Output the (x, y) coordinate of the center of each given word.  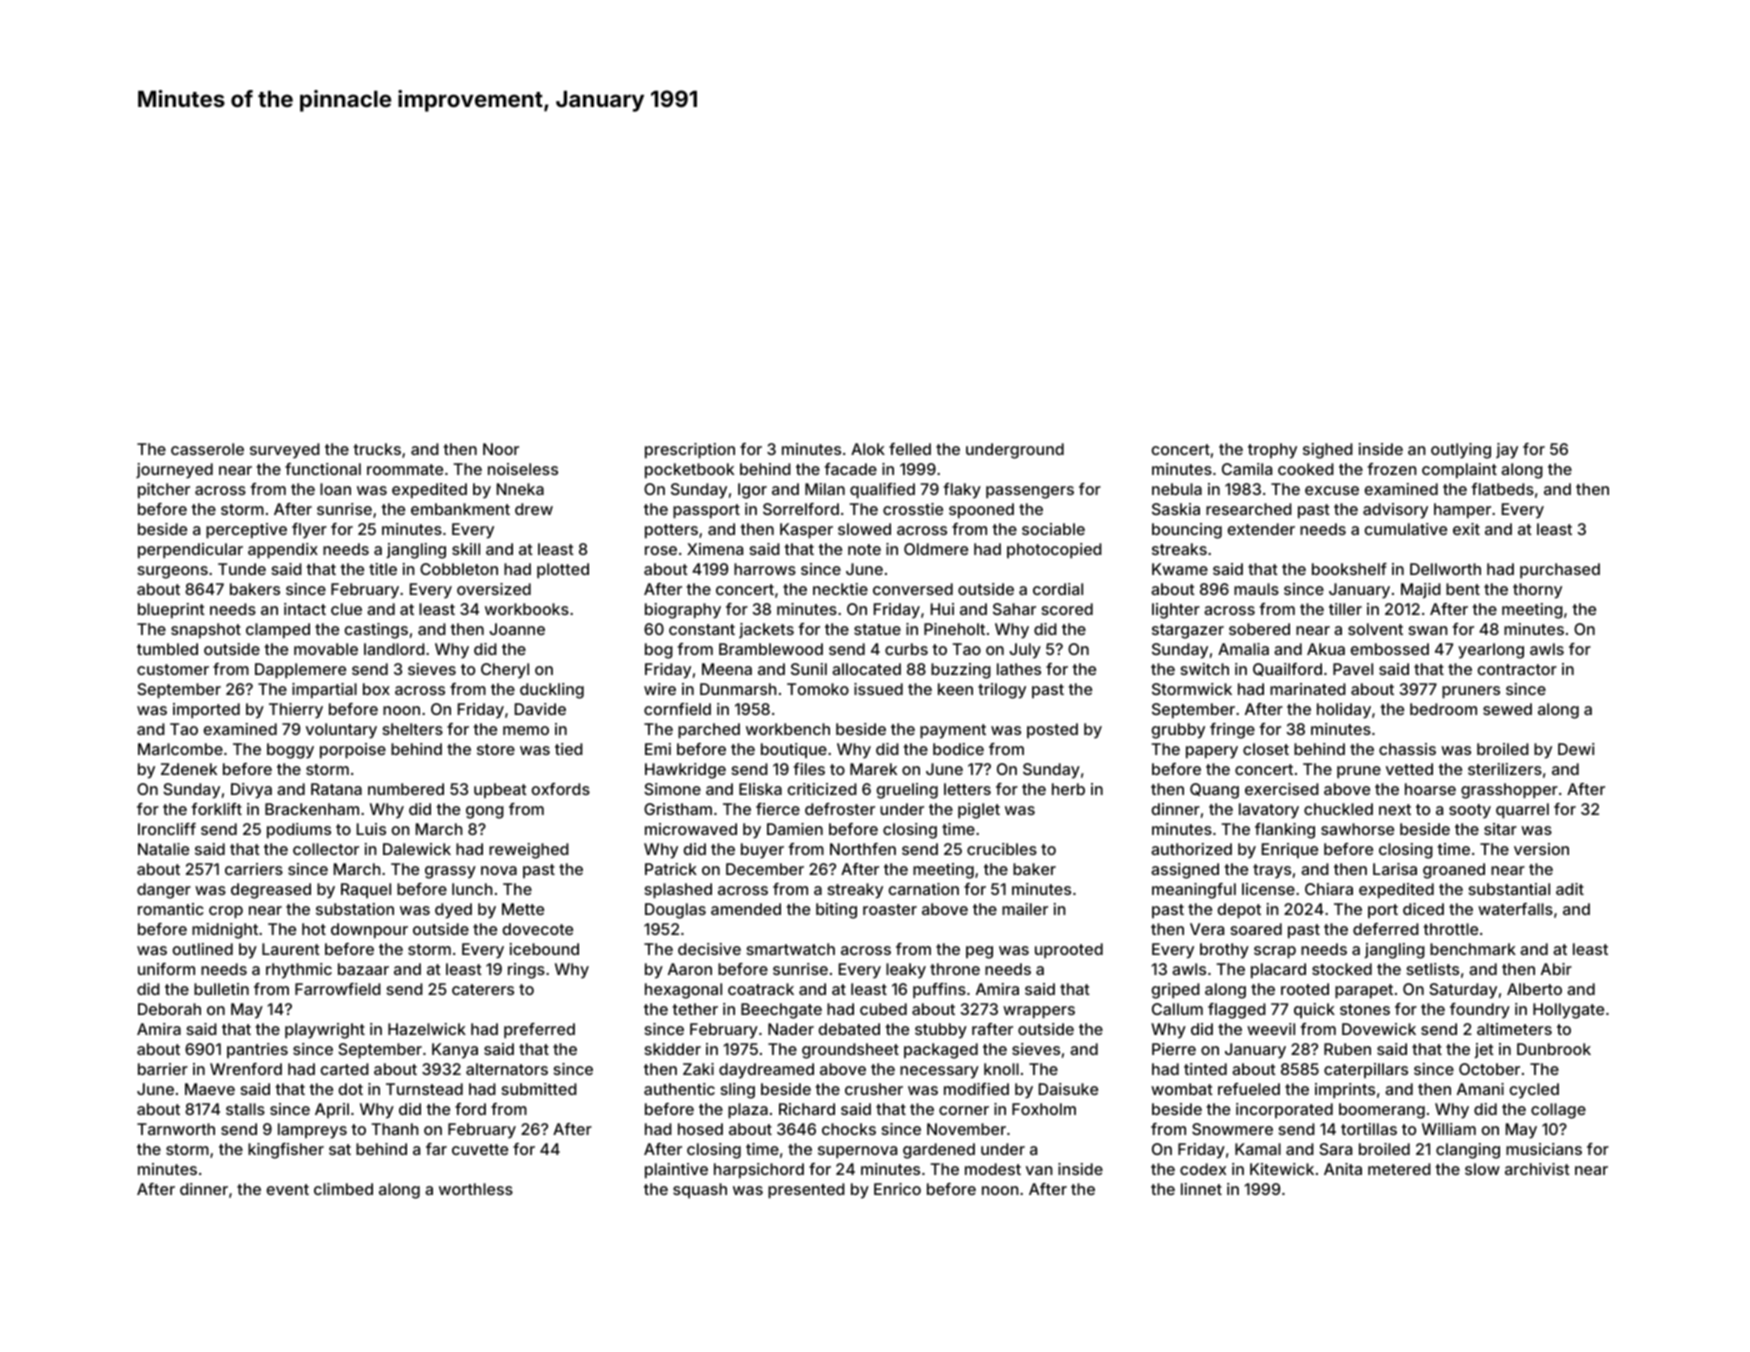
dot (351, 1089)
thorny (1537, 591)
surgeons (173, 572)
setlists (1433, 969)
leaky (906, 971)
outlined (203, 949)
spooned (981, 511)
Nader (791, 1029)
